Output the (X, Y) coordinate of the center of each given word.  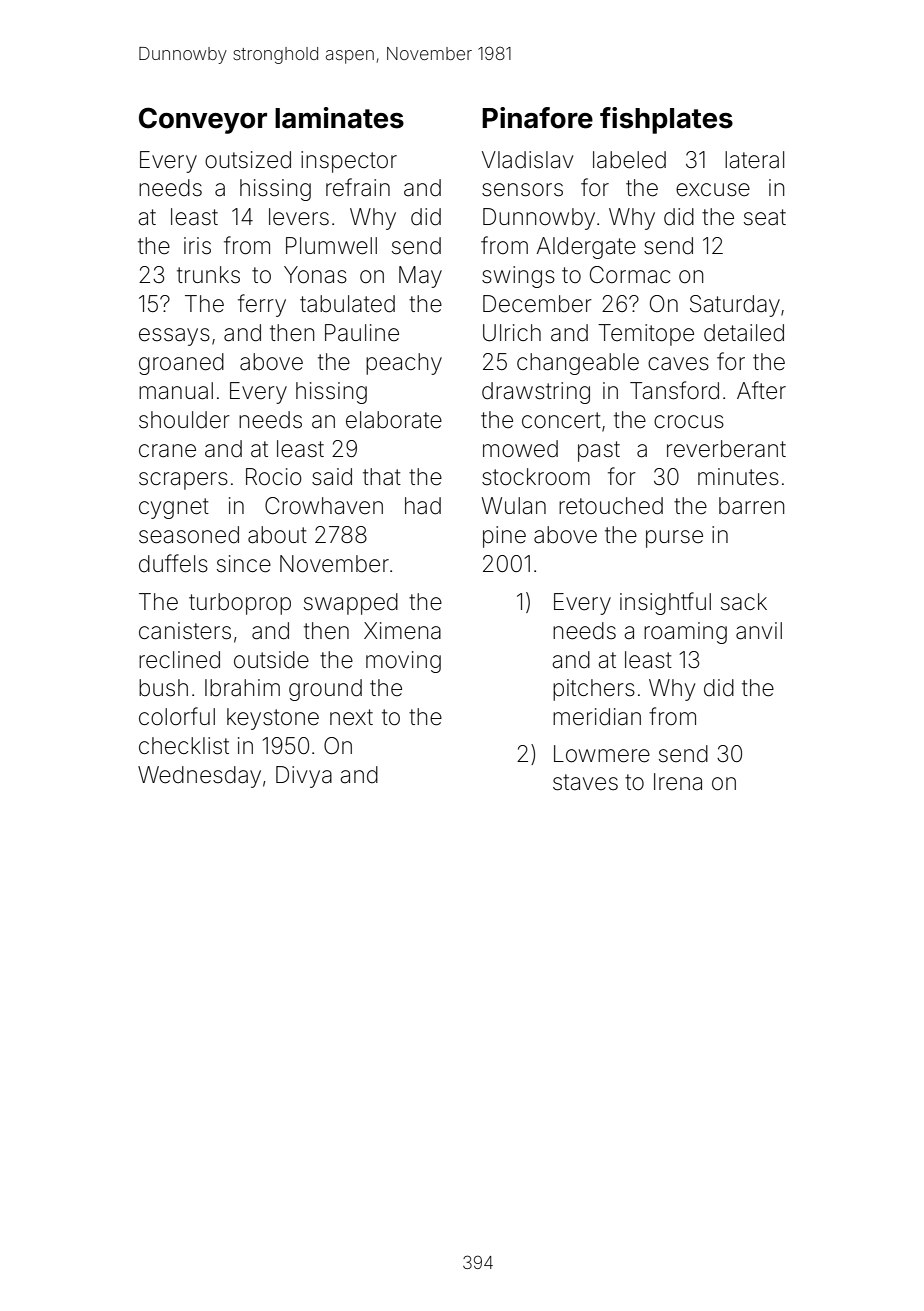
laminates (339, 118)
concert (561, 420)
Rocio (274, 477)
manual (176, 391)
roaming (685, 633)
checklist (184, 746)
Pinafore (537, 118)
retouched (611, 506)
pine (504, 537)
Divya (304, 777)
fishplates (666, 120)
